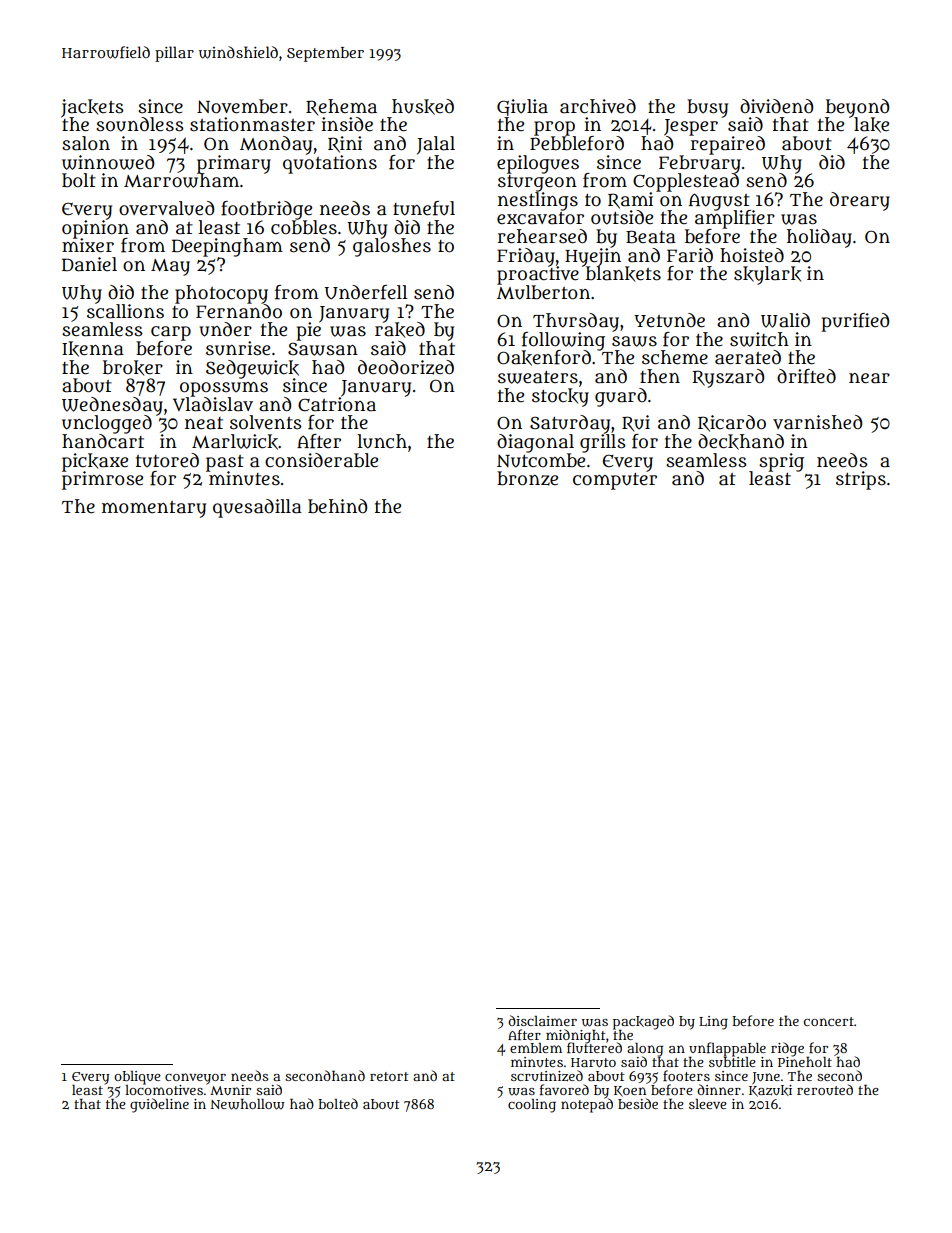 This page has height=1233, width=952. I want to click on bronze, so click(527, 478).
